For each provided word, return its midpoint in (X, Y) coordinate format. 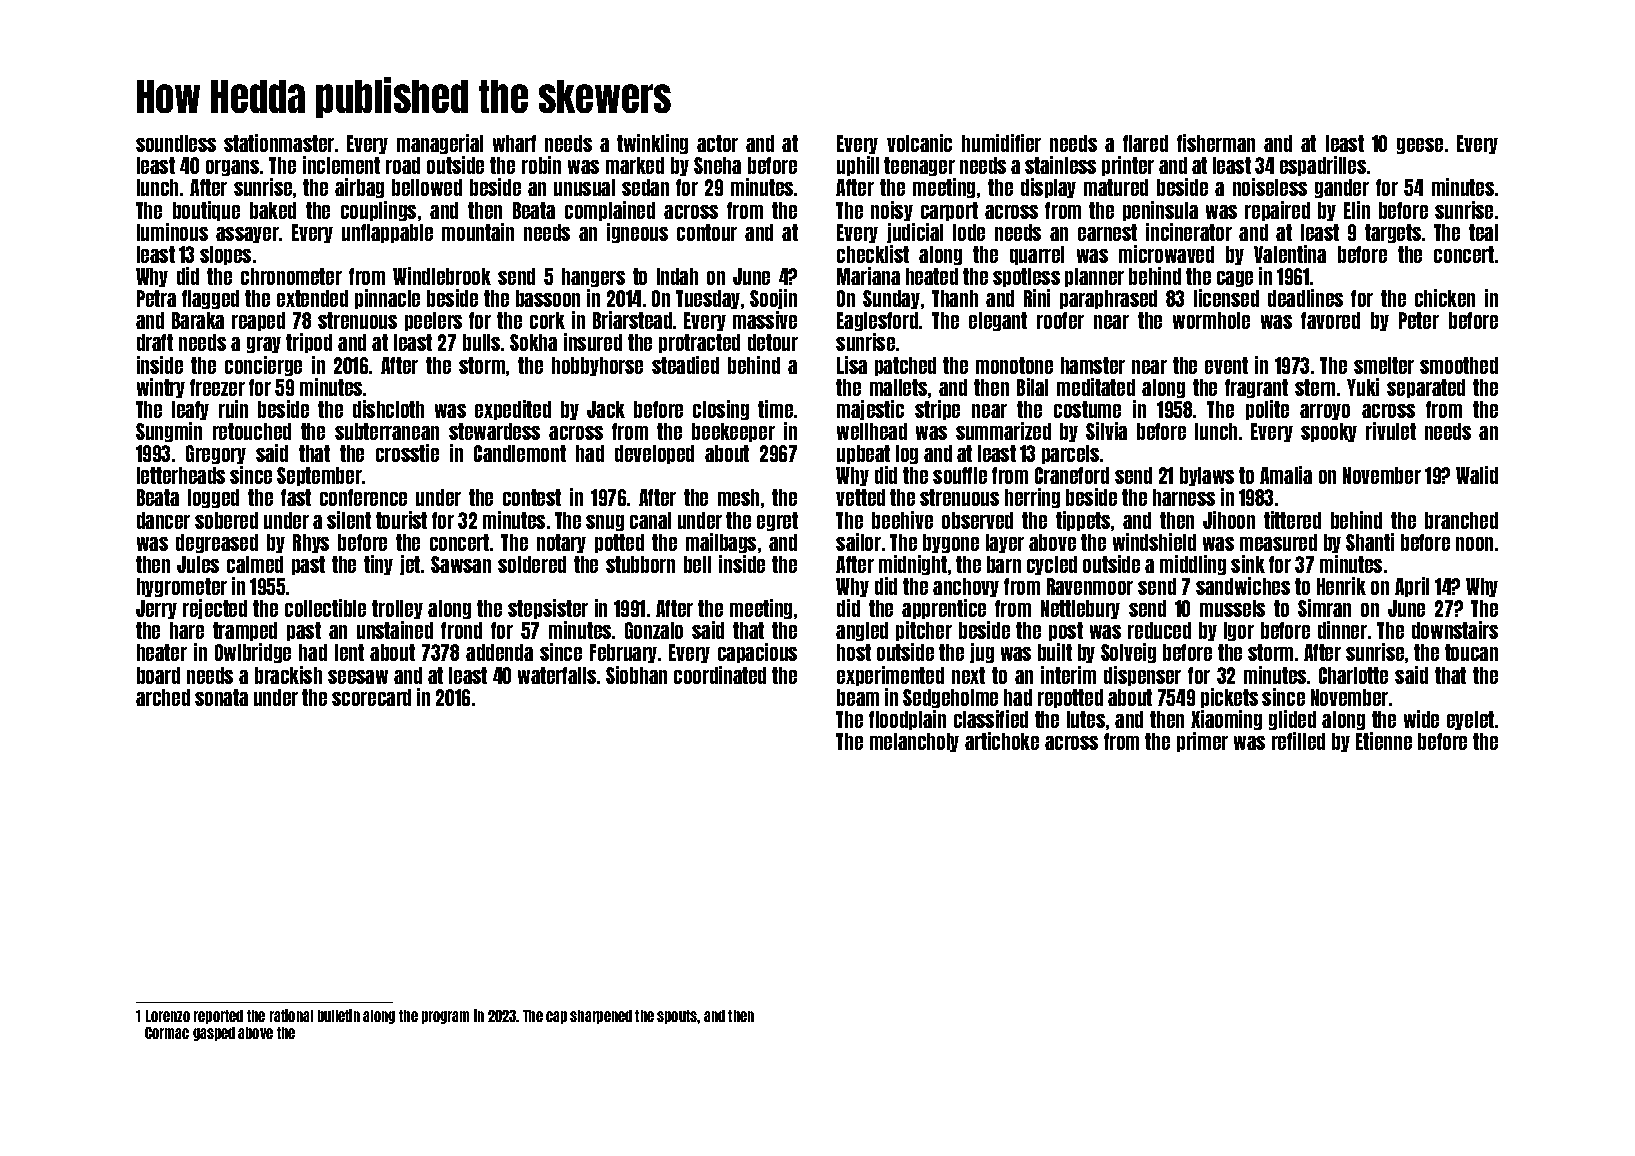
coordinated (720, 675)
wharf (514, 143)
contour (707, 232)
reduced (1159, 630)
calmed (255, 564)
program (445, 1017)
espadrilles (1323, 166)
